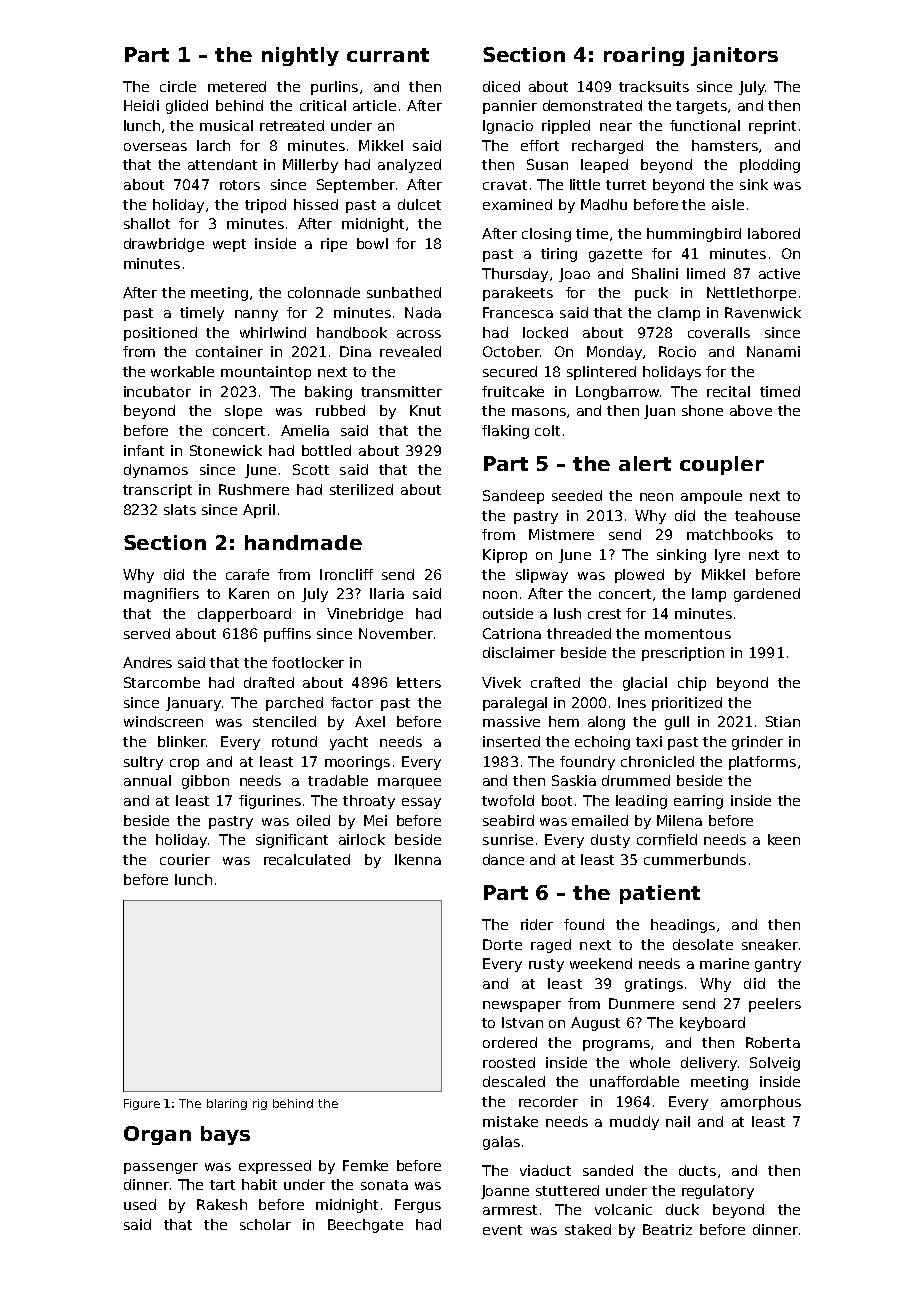 The height and width of the screenshot is (1308, 924). I want to click on tracksuits, so click(654, 86).
